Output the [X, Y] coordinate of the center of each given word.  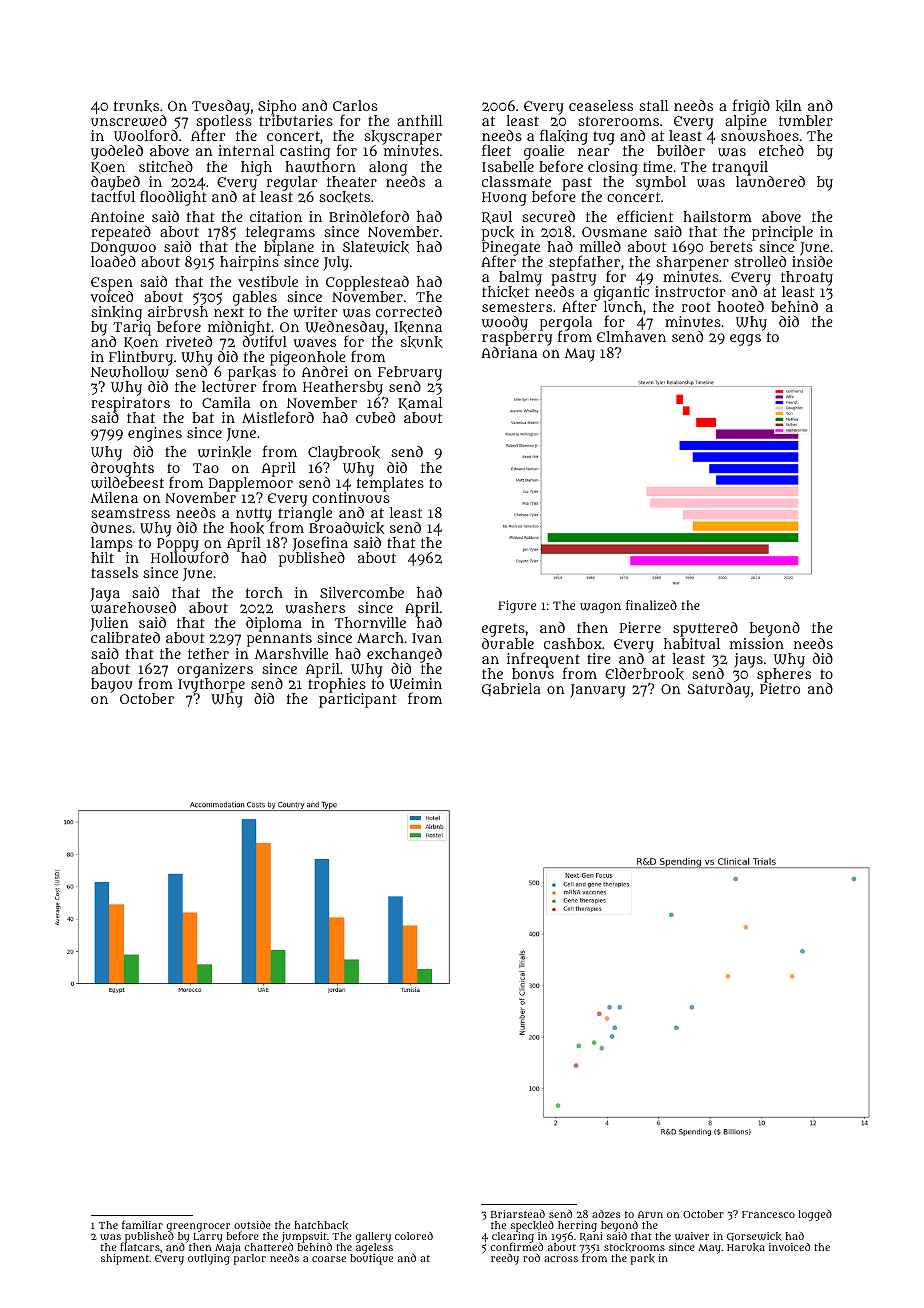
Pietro [780, 688]
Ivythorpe [211, 685]
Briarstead [518, 1214]
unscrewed [129, 121]
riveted [189, 341]
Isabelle [508, 166]
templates [390, 484]
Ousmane [614, 232]
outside [252, 1225]
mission [757, 643]
